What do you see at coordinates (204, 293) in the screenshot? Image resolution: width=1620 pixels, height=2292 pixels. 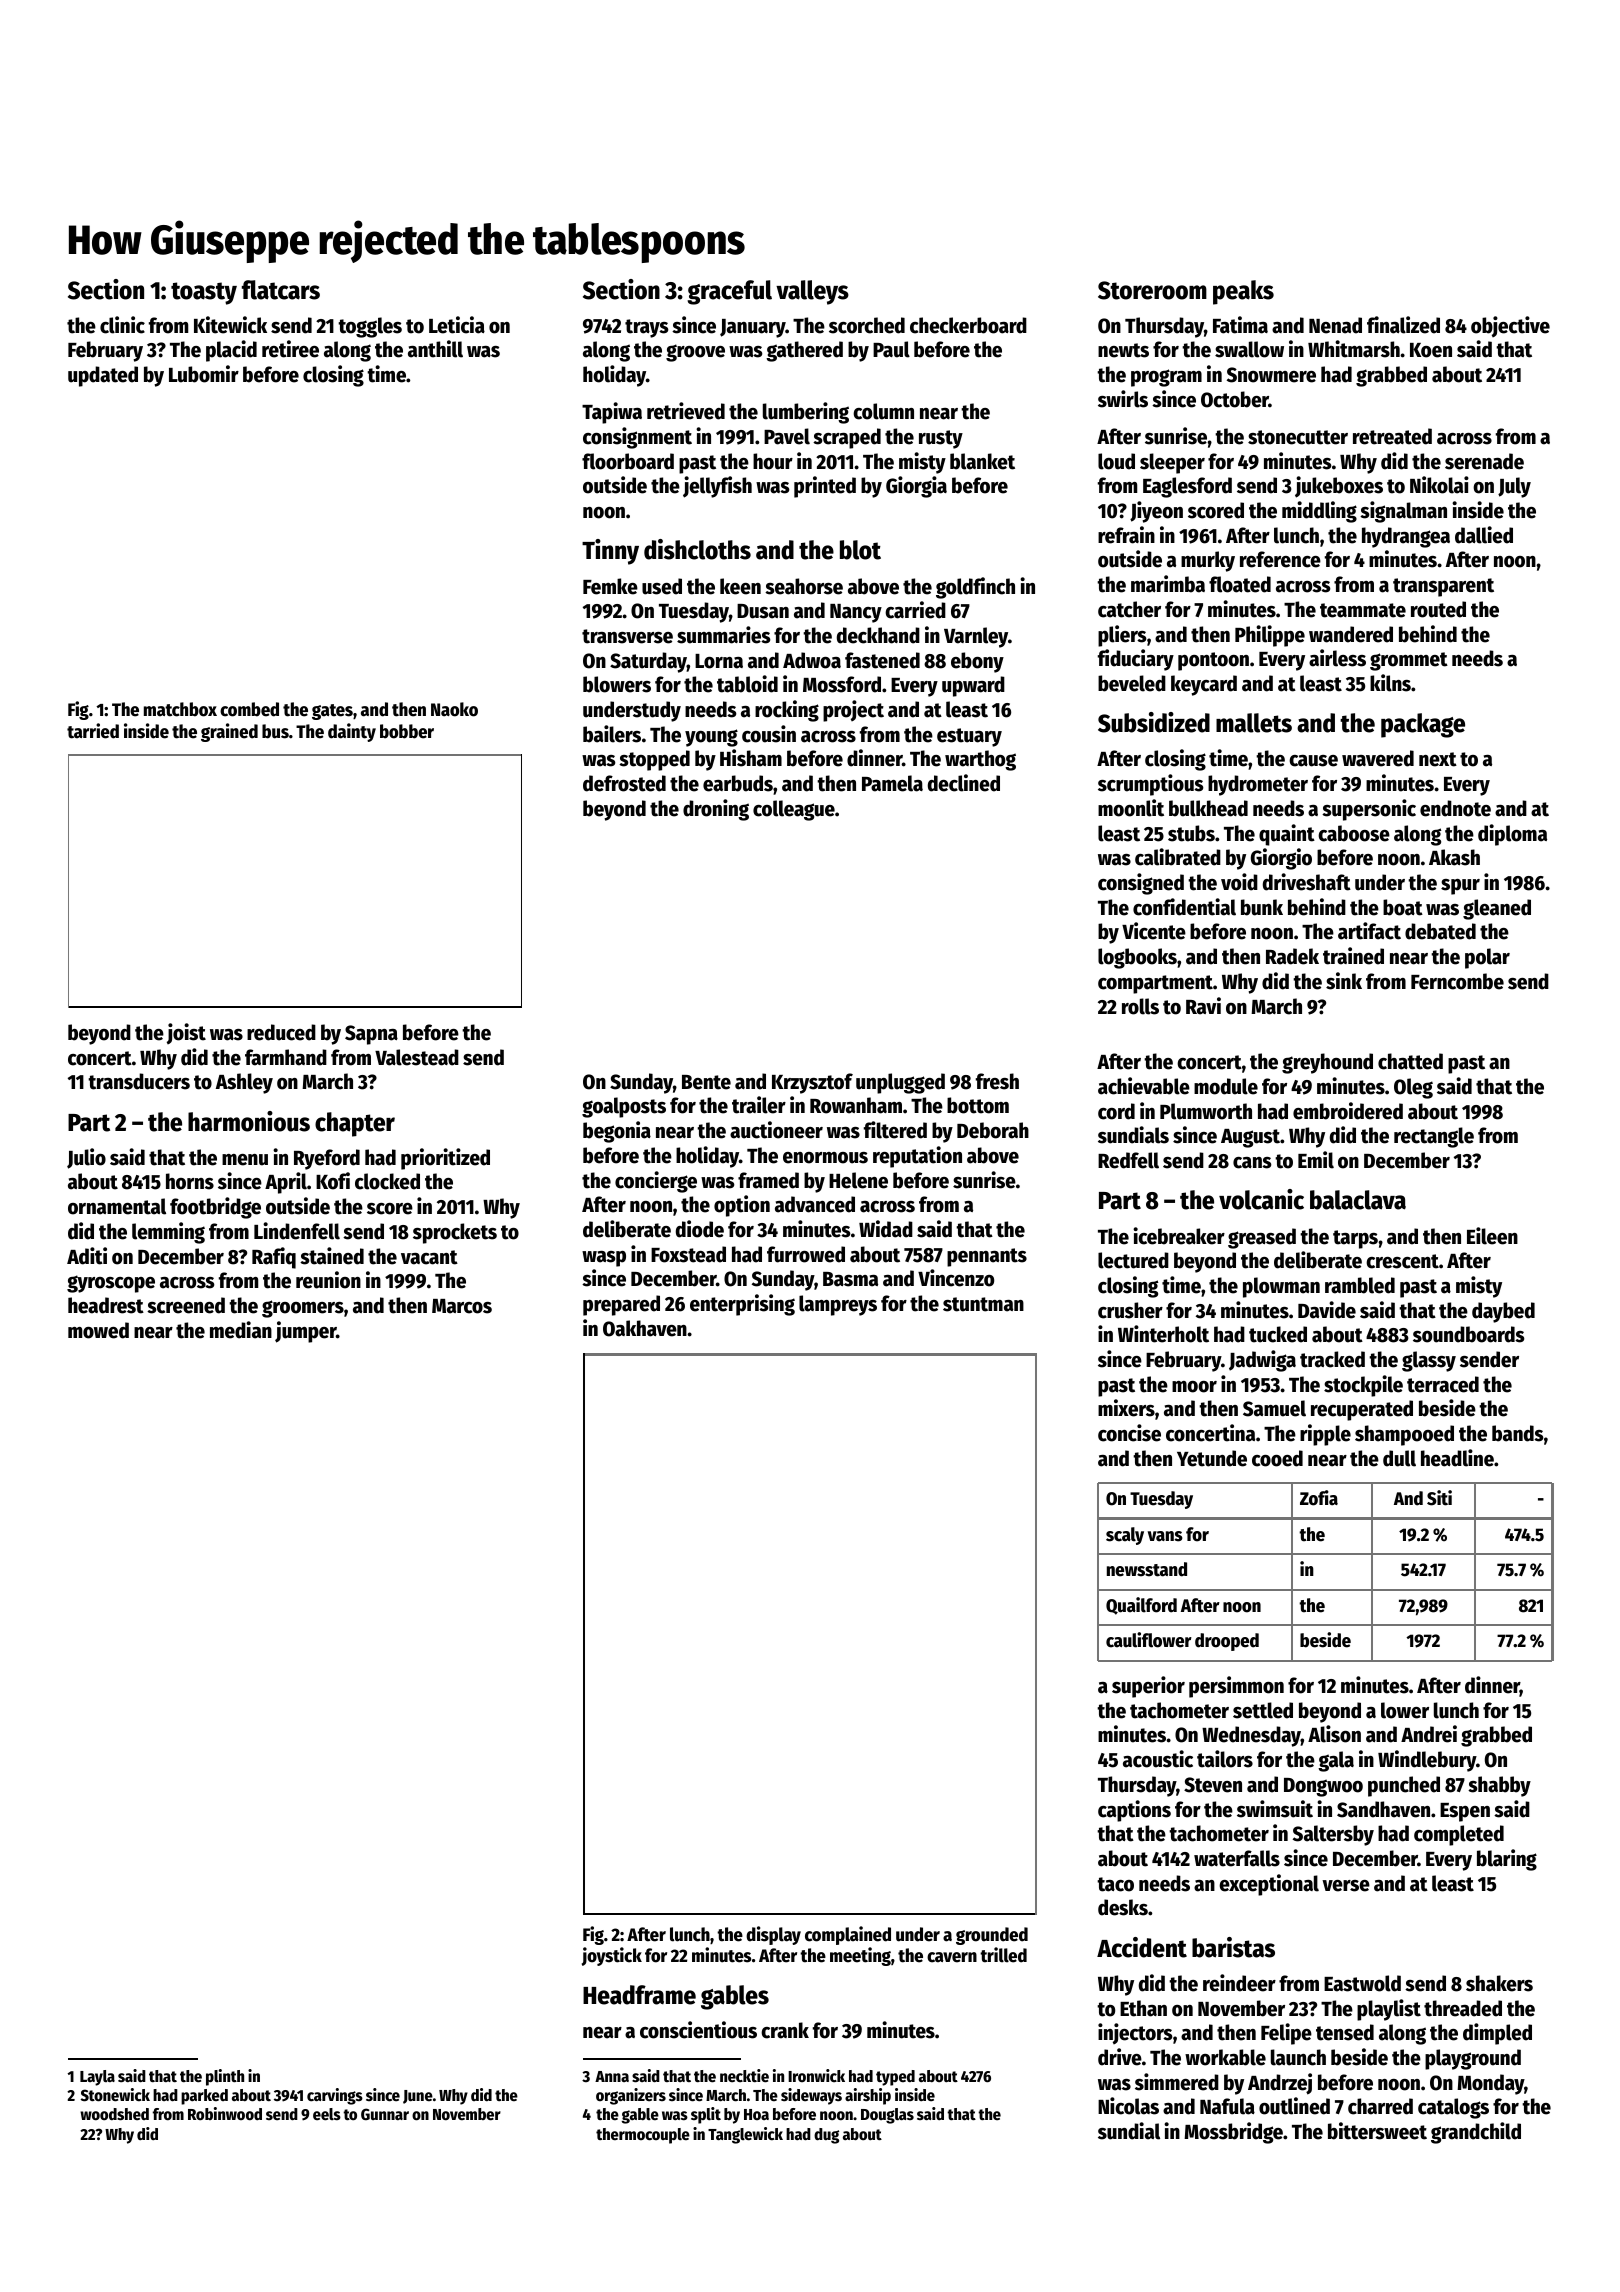 I see `toasty` at bounding box center [204, 293].
